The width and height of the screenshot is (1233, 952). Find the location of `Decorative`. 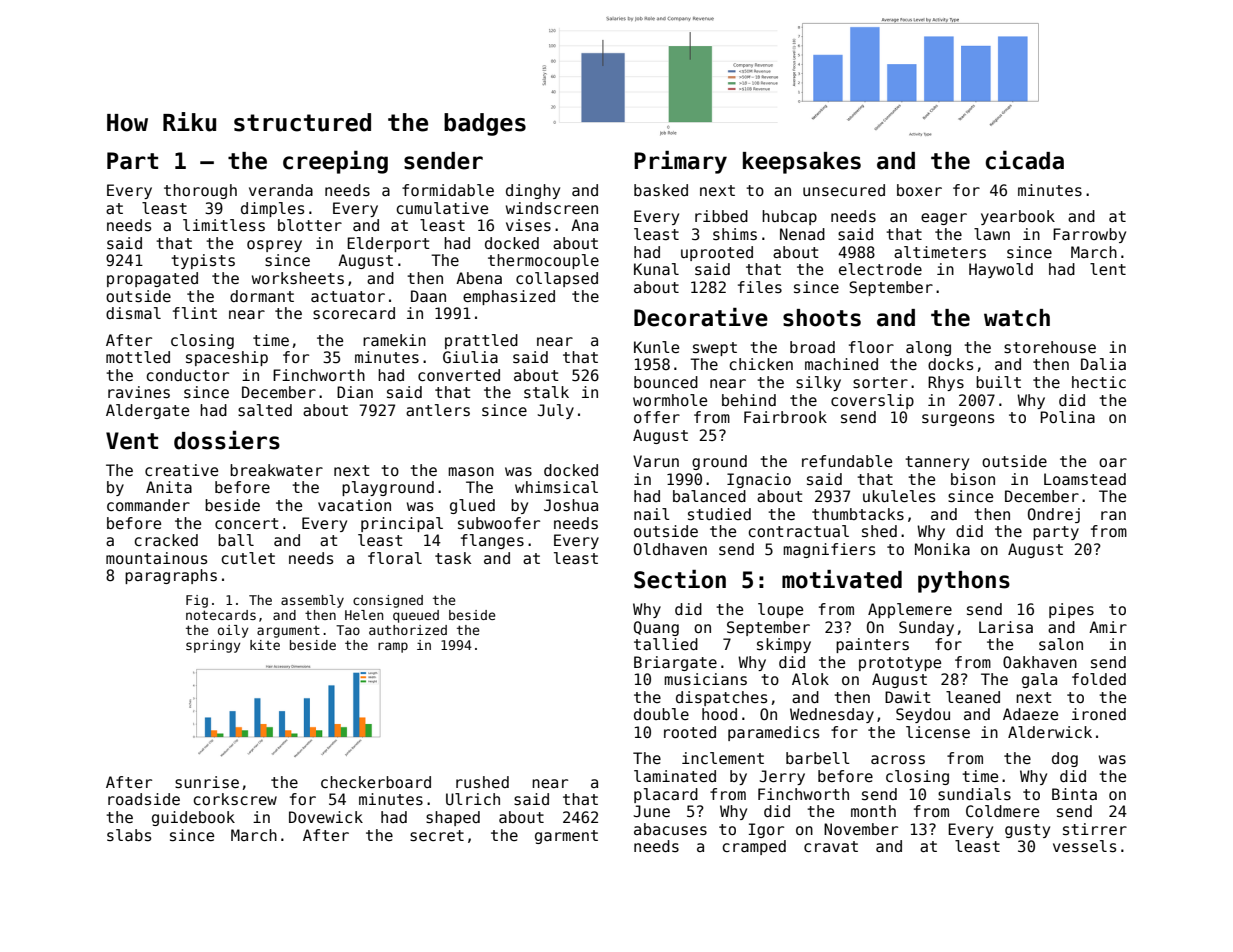

Decorative is located at coordinates (701, 317).
